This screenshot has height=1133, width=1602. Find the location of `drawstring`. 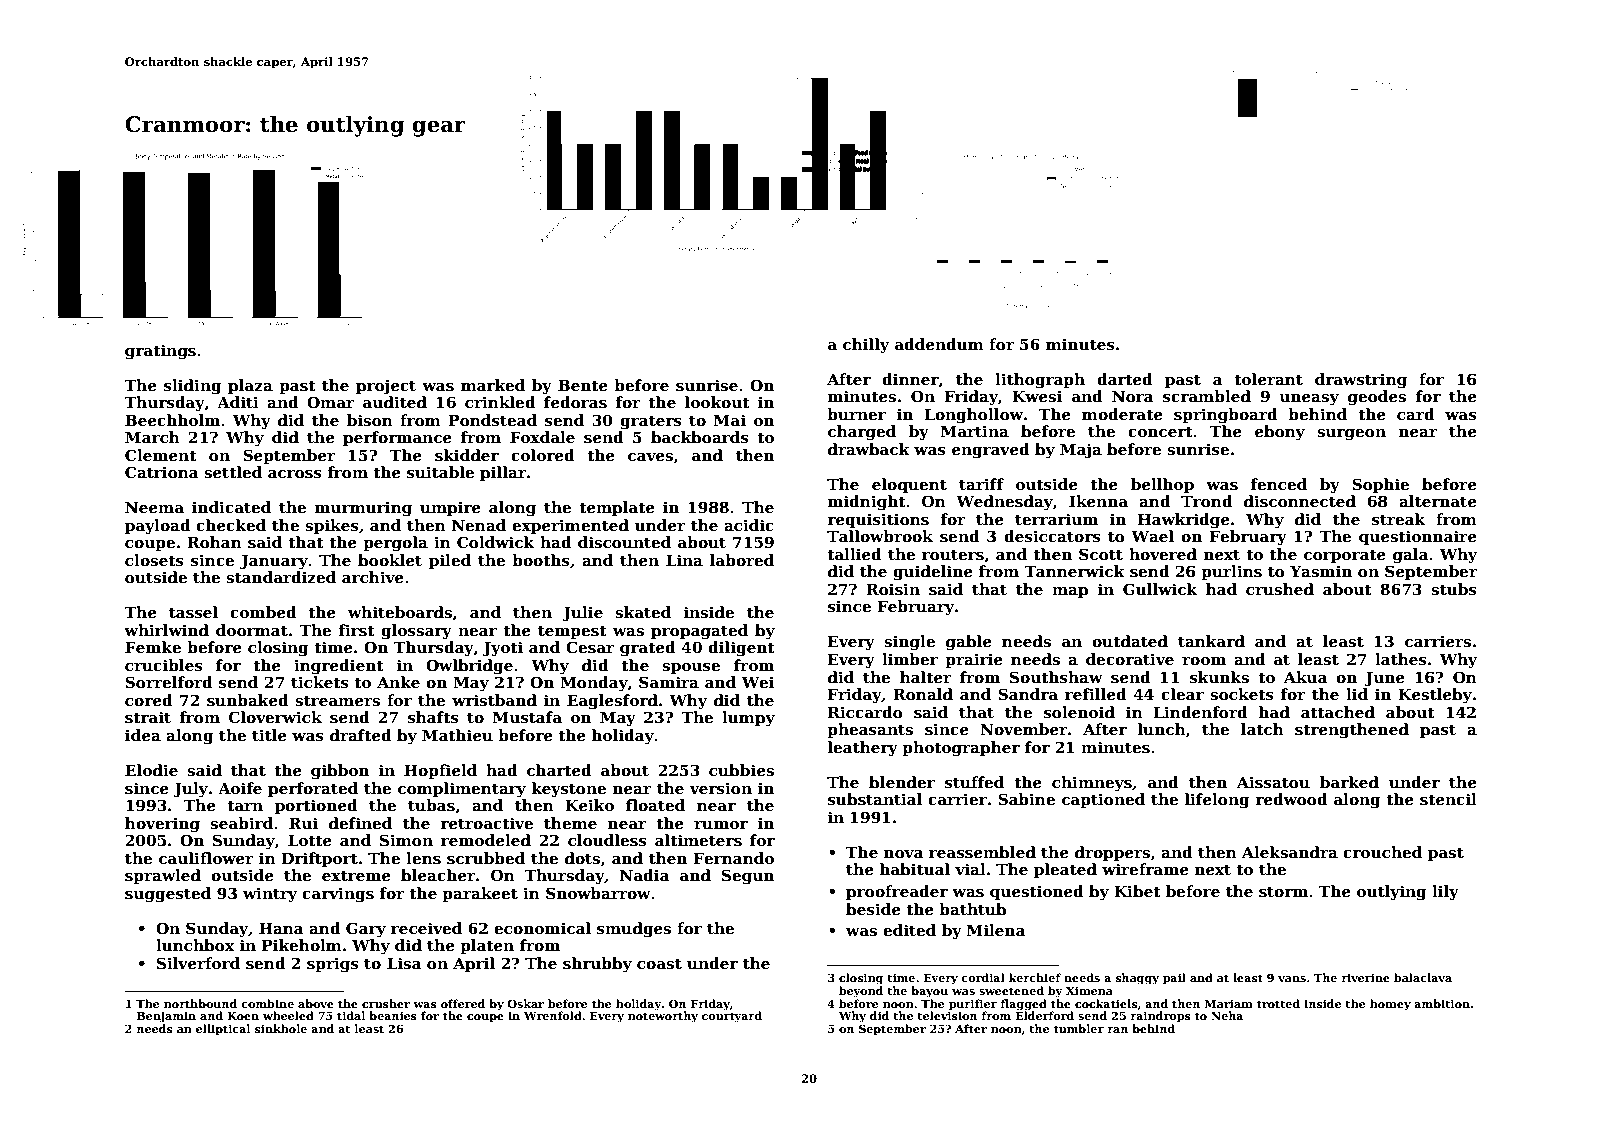

drawstring is located at coordinates (1361, 381).
